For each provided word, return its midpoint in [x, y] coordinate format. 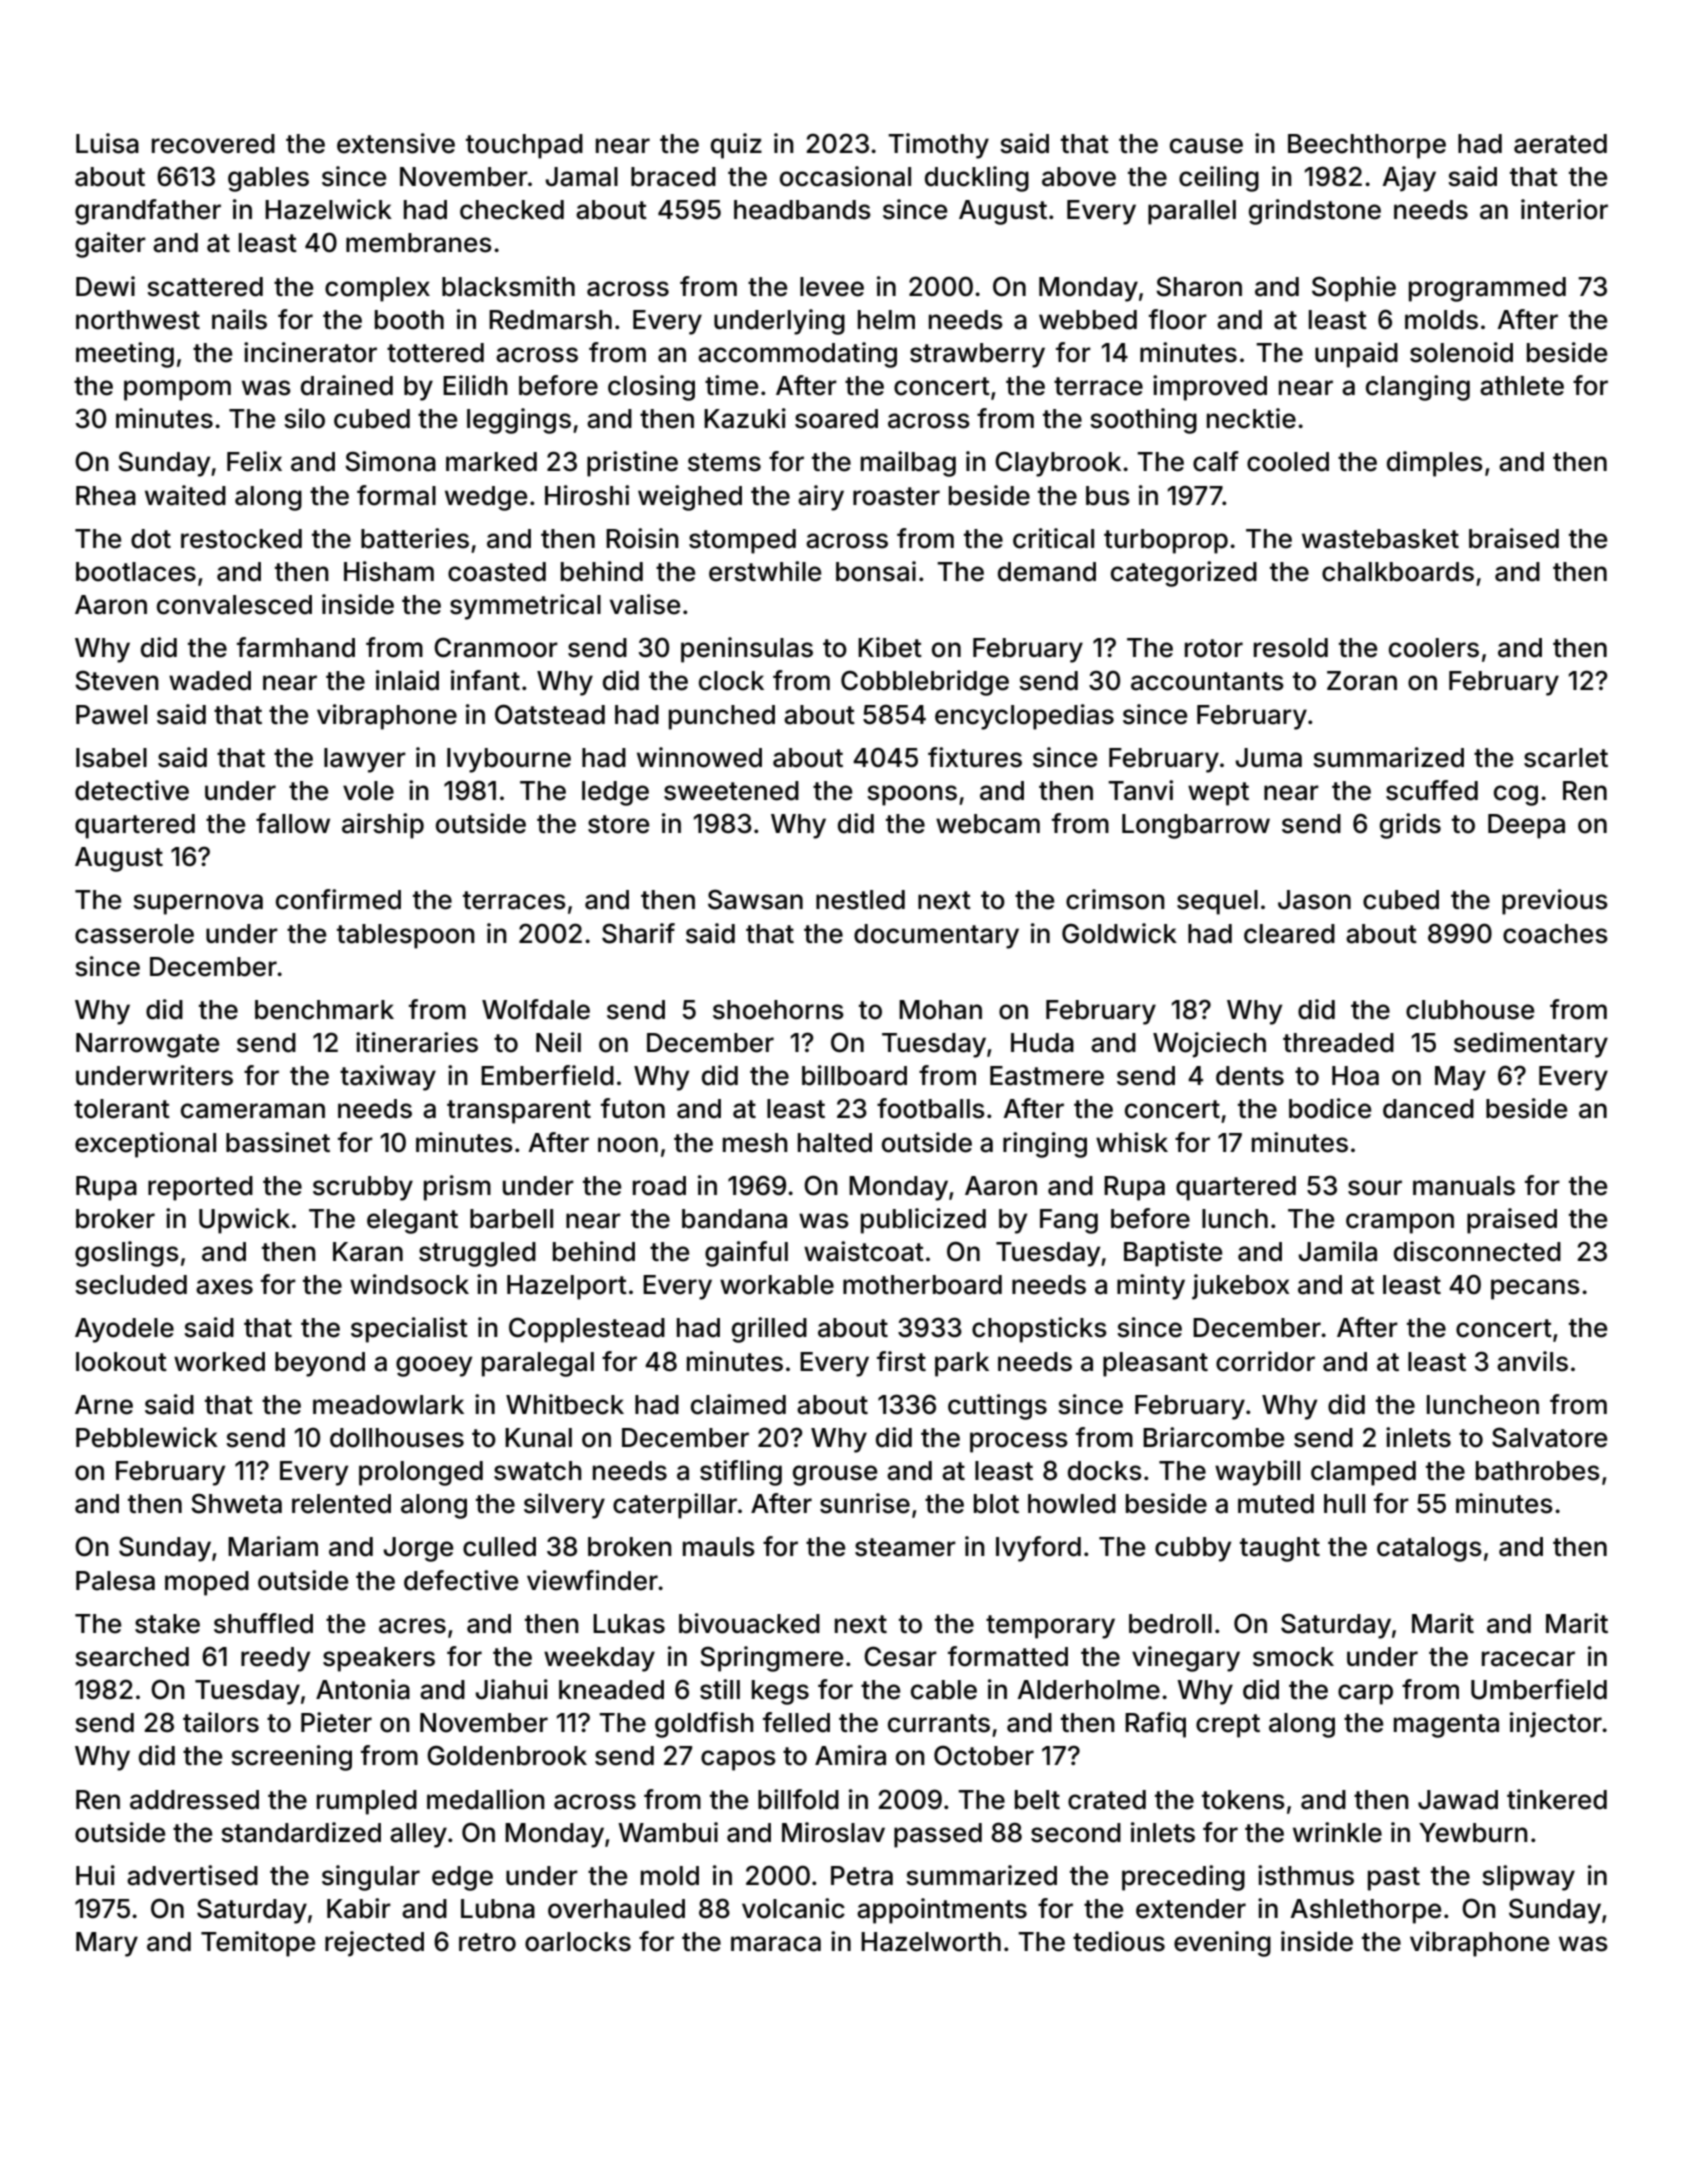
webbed [1088, 320]
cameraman [253, 1111]
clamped [1363, 1473]
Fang [1069, 1221]
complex [377, 289]
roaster [896, 496]
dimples [1435, 464]
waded [210, 681]
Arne [104, 1405]
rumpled [367, 1802]
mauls [719, 1547]
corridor [1265, 1361]
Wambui [668, 1832]
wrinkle [1337, 1832]
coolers [1434, 648]
